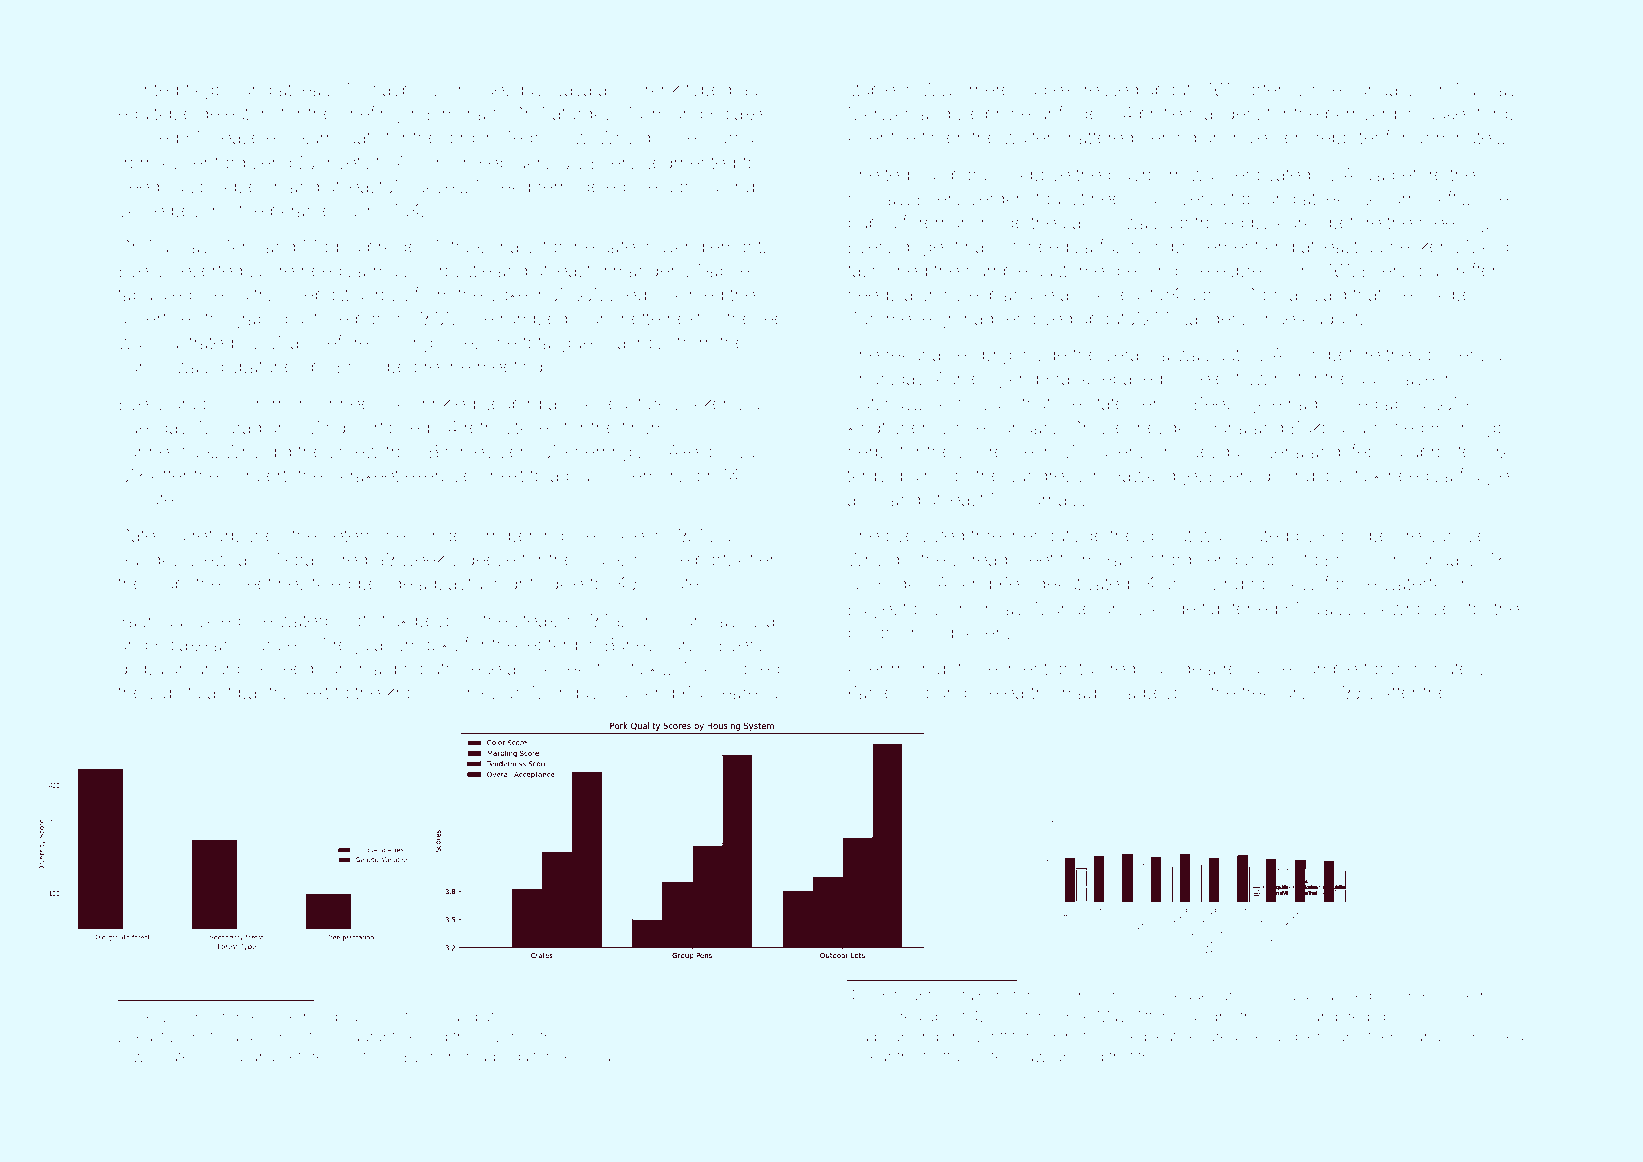 The width and height of the screenshot is (1643, 1162). What do you see at coordinates (925, 535) in the screenshot?
I see `oversized` at bounding box center [925, 535].
